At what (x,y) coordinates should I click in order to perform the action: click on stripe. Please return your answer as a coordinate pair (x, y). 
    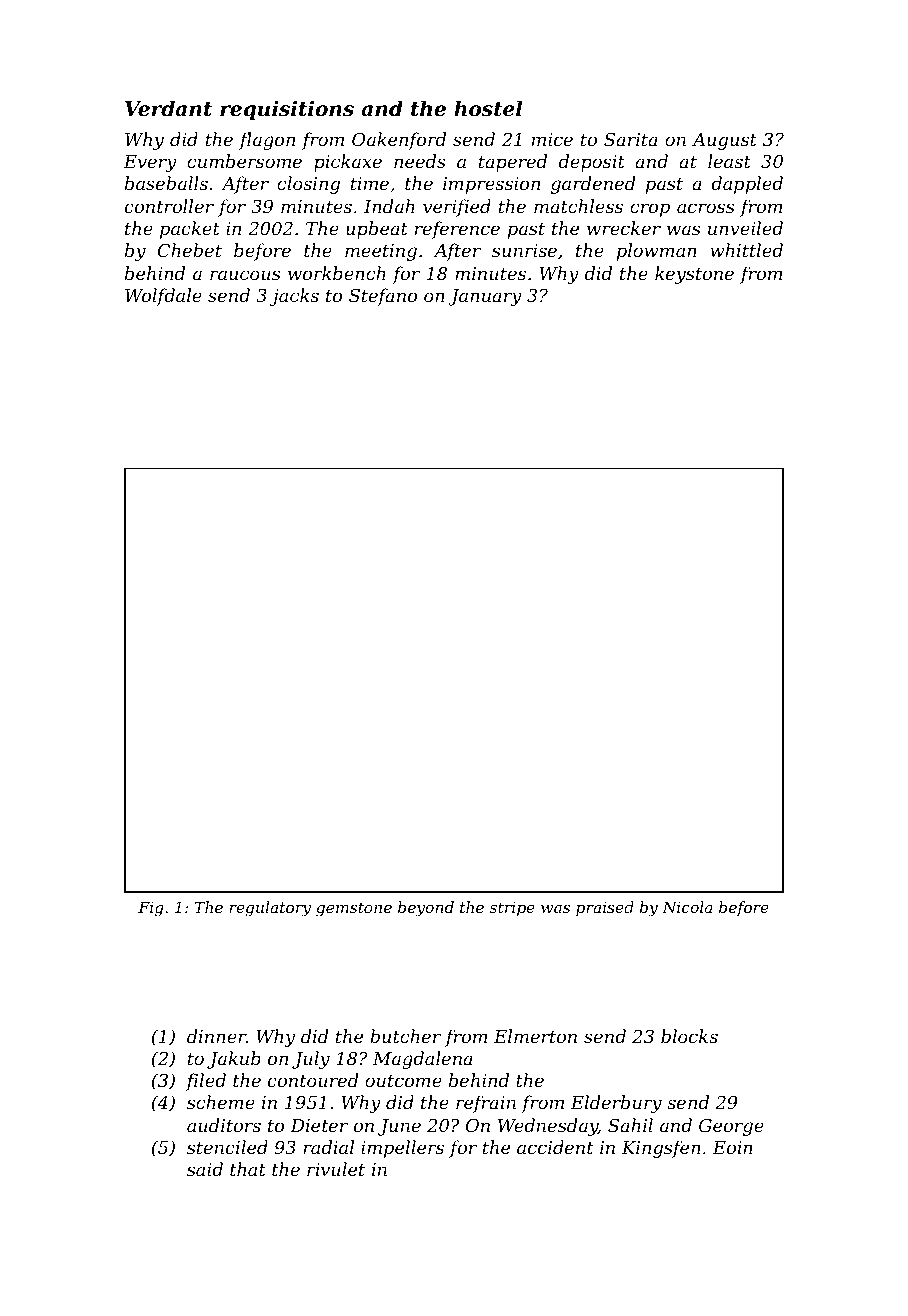
    Looking at the image, I should click on (512, 908).
